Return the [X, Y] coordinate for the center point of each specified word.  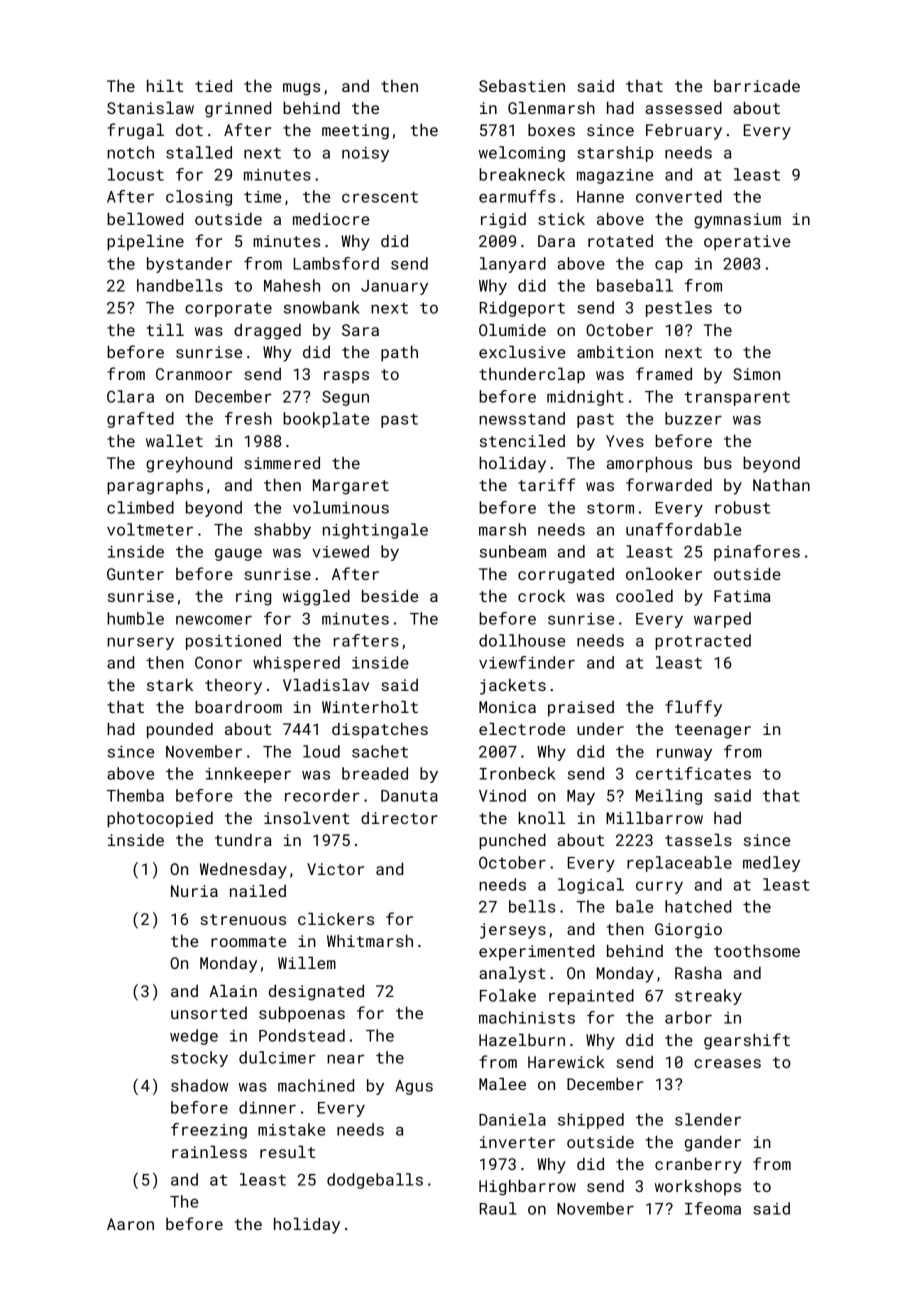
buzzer [693, 418]
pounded [180, 731]
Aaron [130, 1224]
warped [722, 620]
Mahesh [292, 285]
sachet [380, 751]
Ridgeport [522, 309]
